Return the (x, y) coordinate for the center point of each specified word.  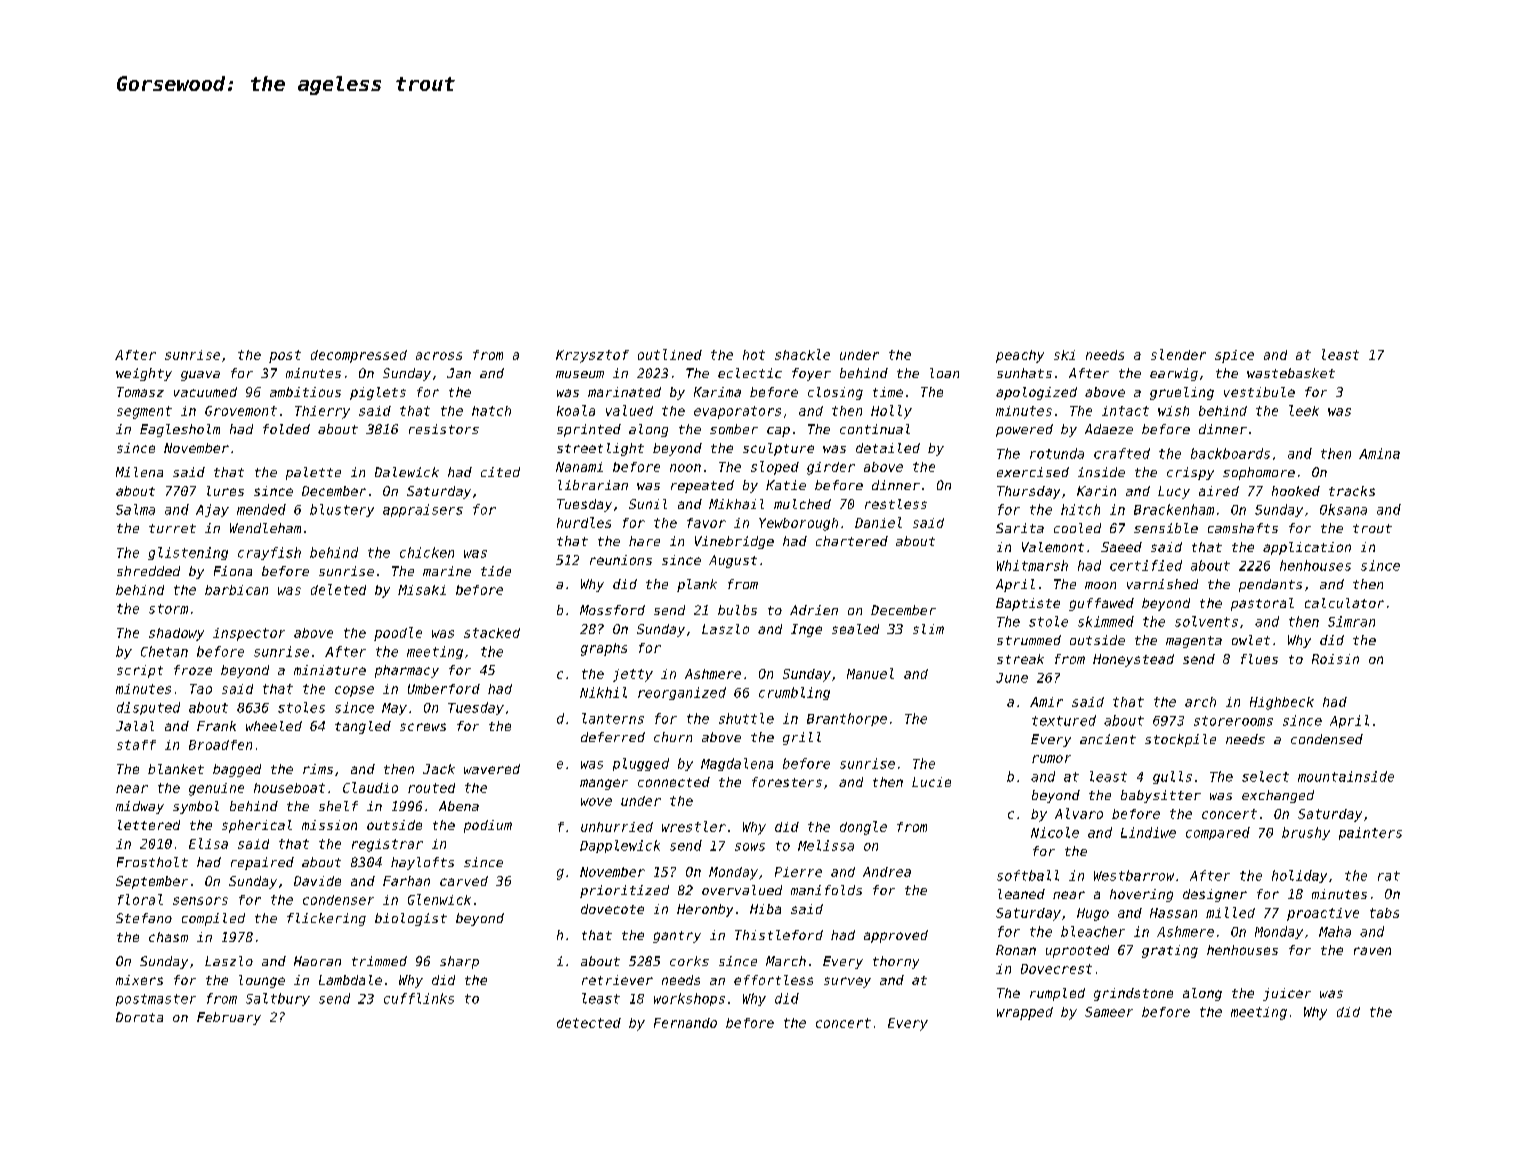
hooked (1296, 491)
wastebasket (1291, 373)
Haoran (317, 961)
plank (697, 585)
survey (847, 982)
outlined (670, 354)
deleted (338, 589)
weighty (144, 374)
